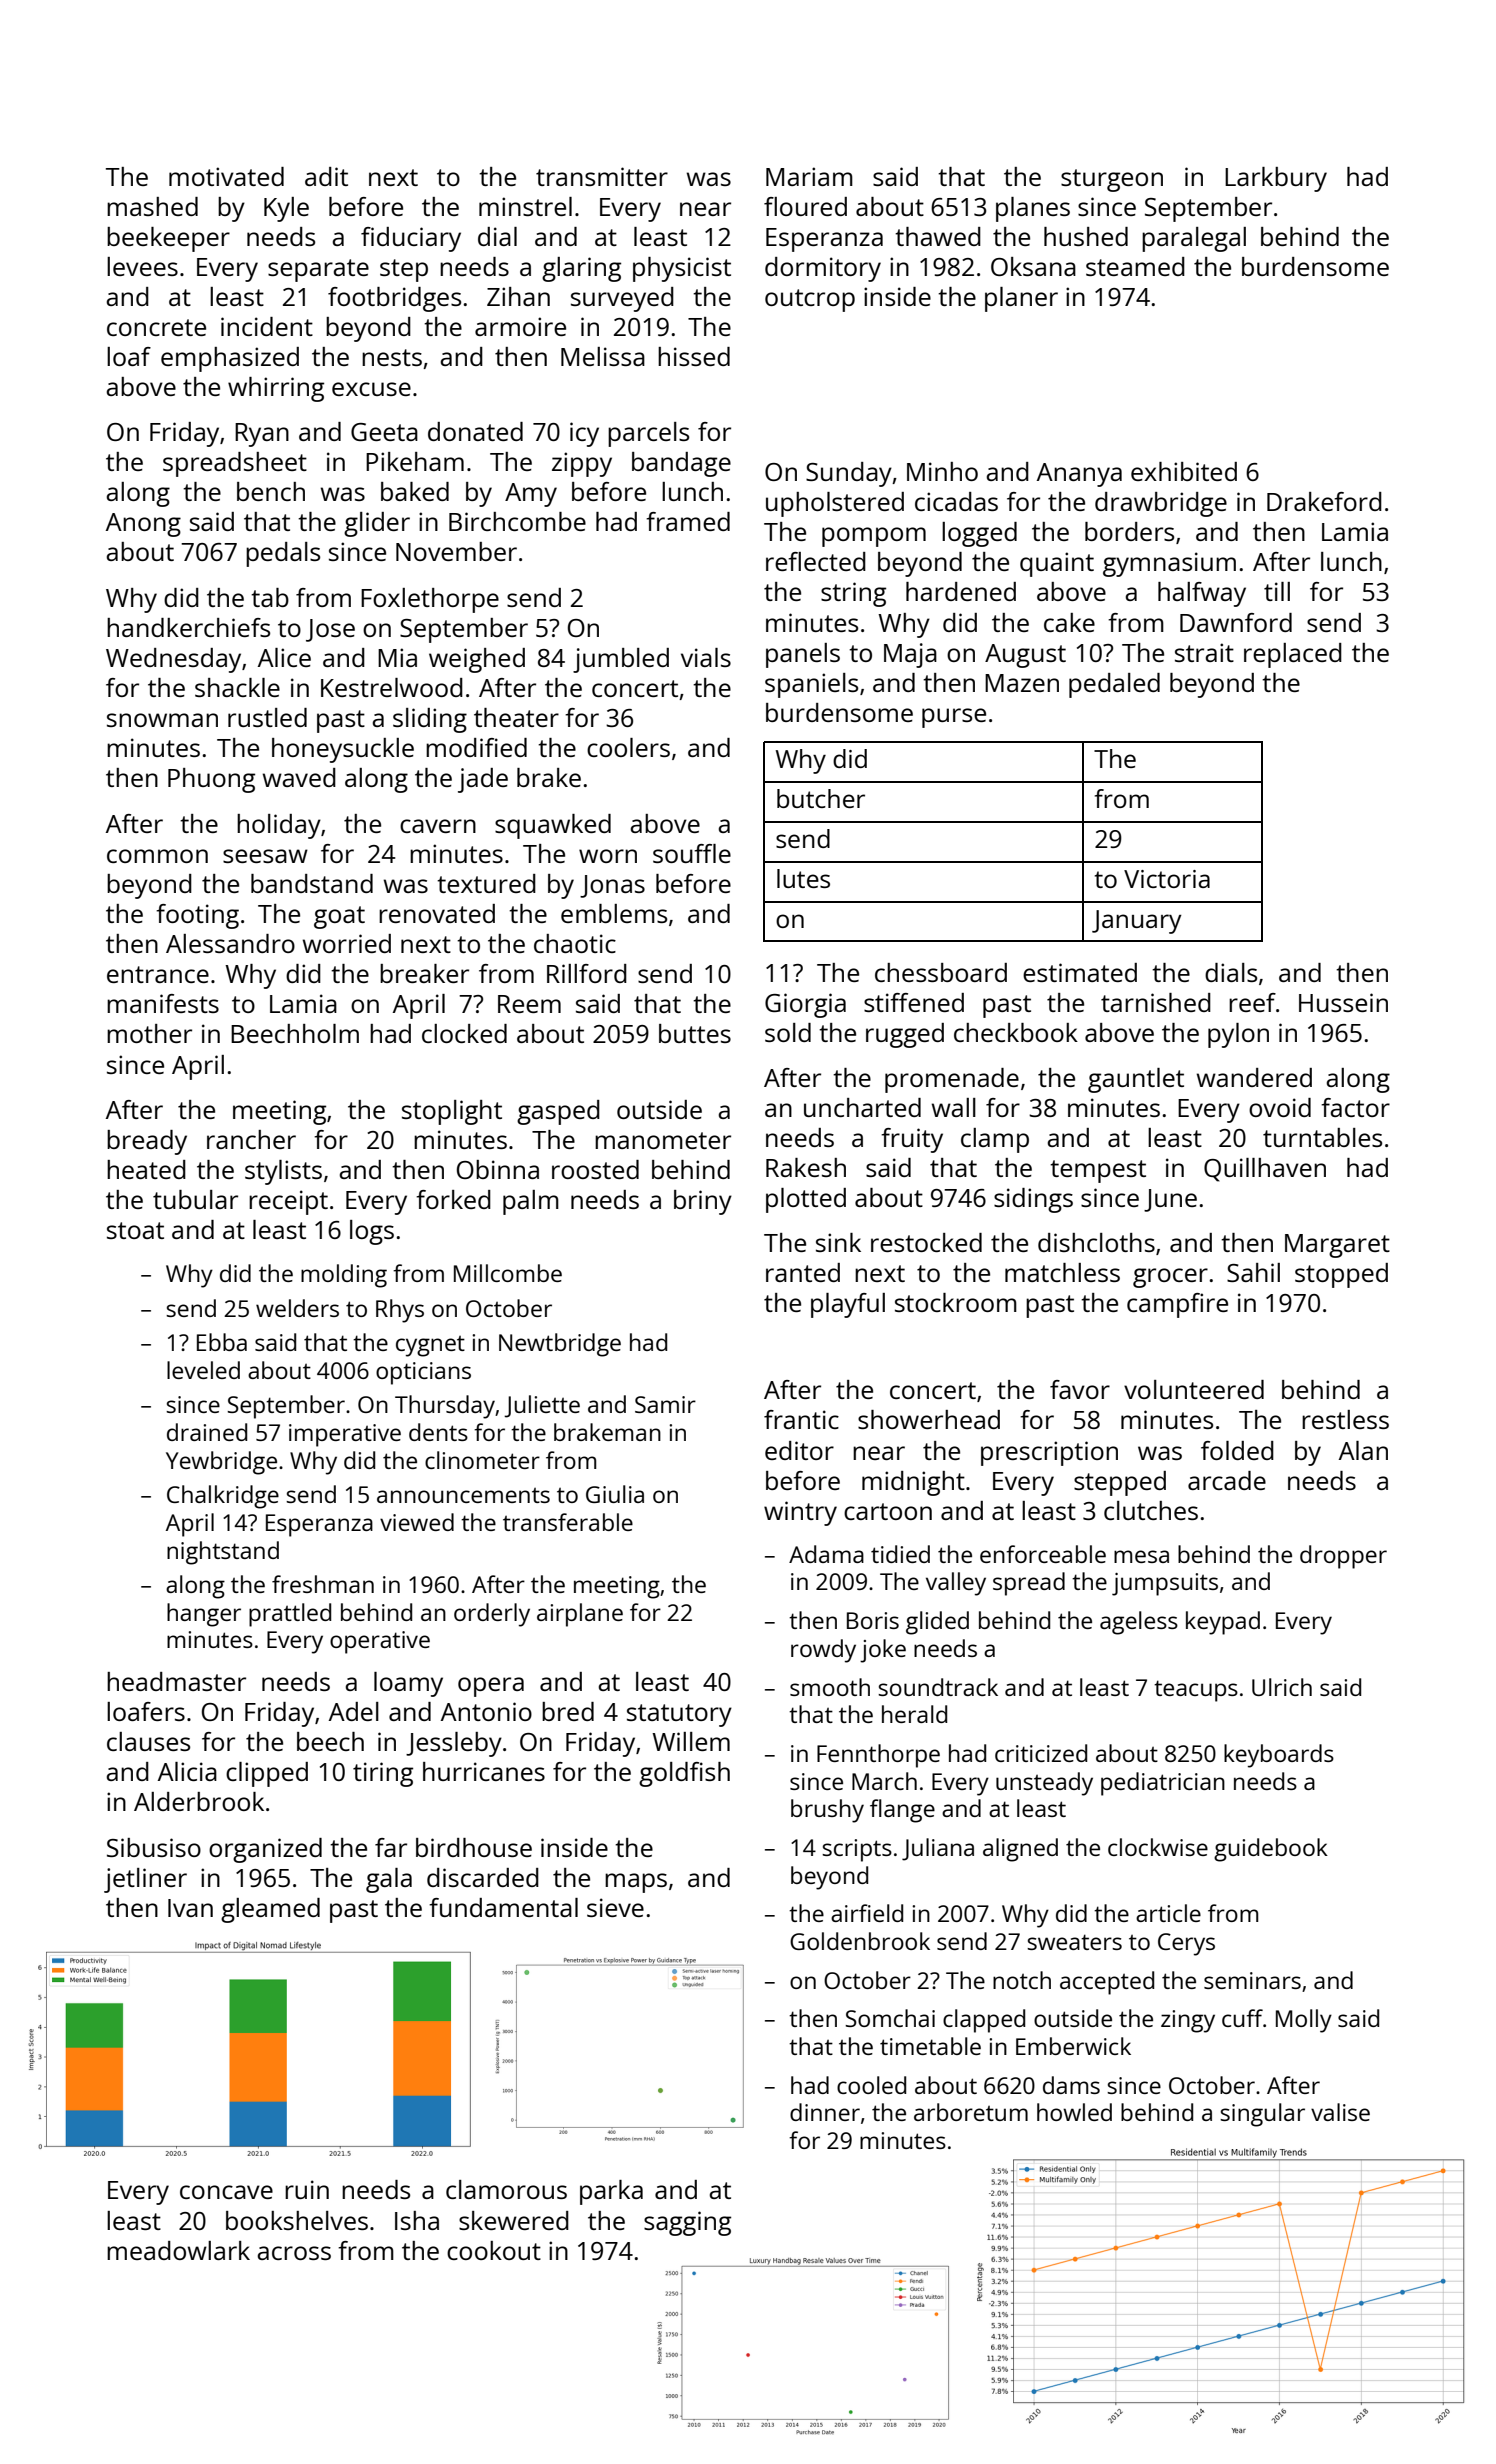  Describe the element at coordinates (307, 2189) in the screenshot. I see `ruin` at that location.
